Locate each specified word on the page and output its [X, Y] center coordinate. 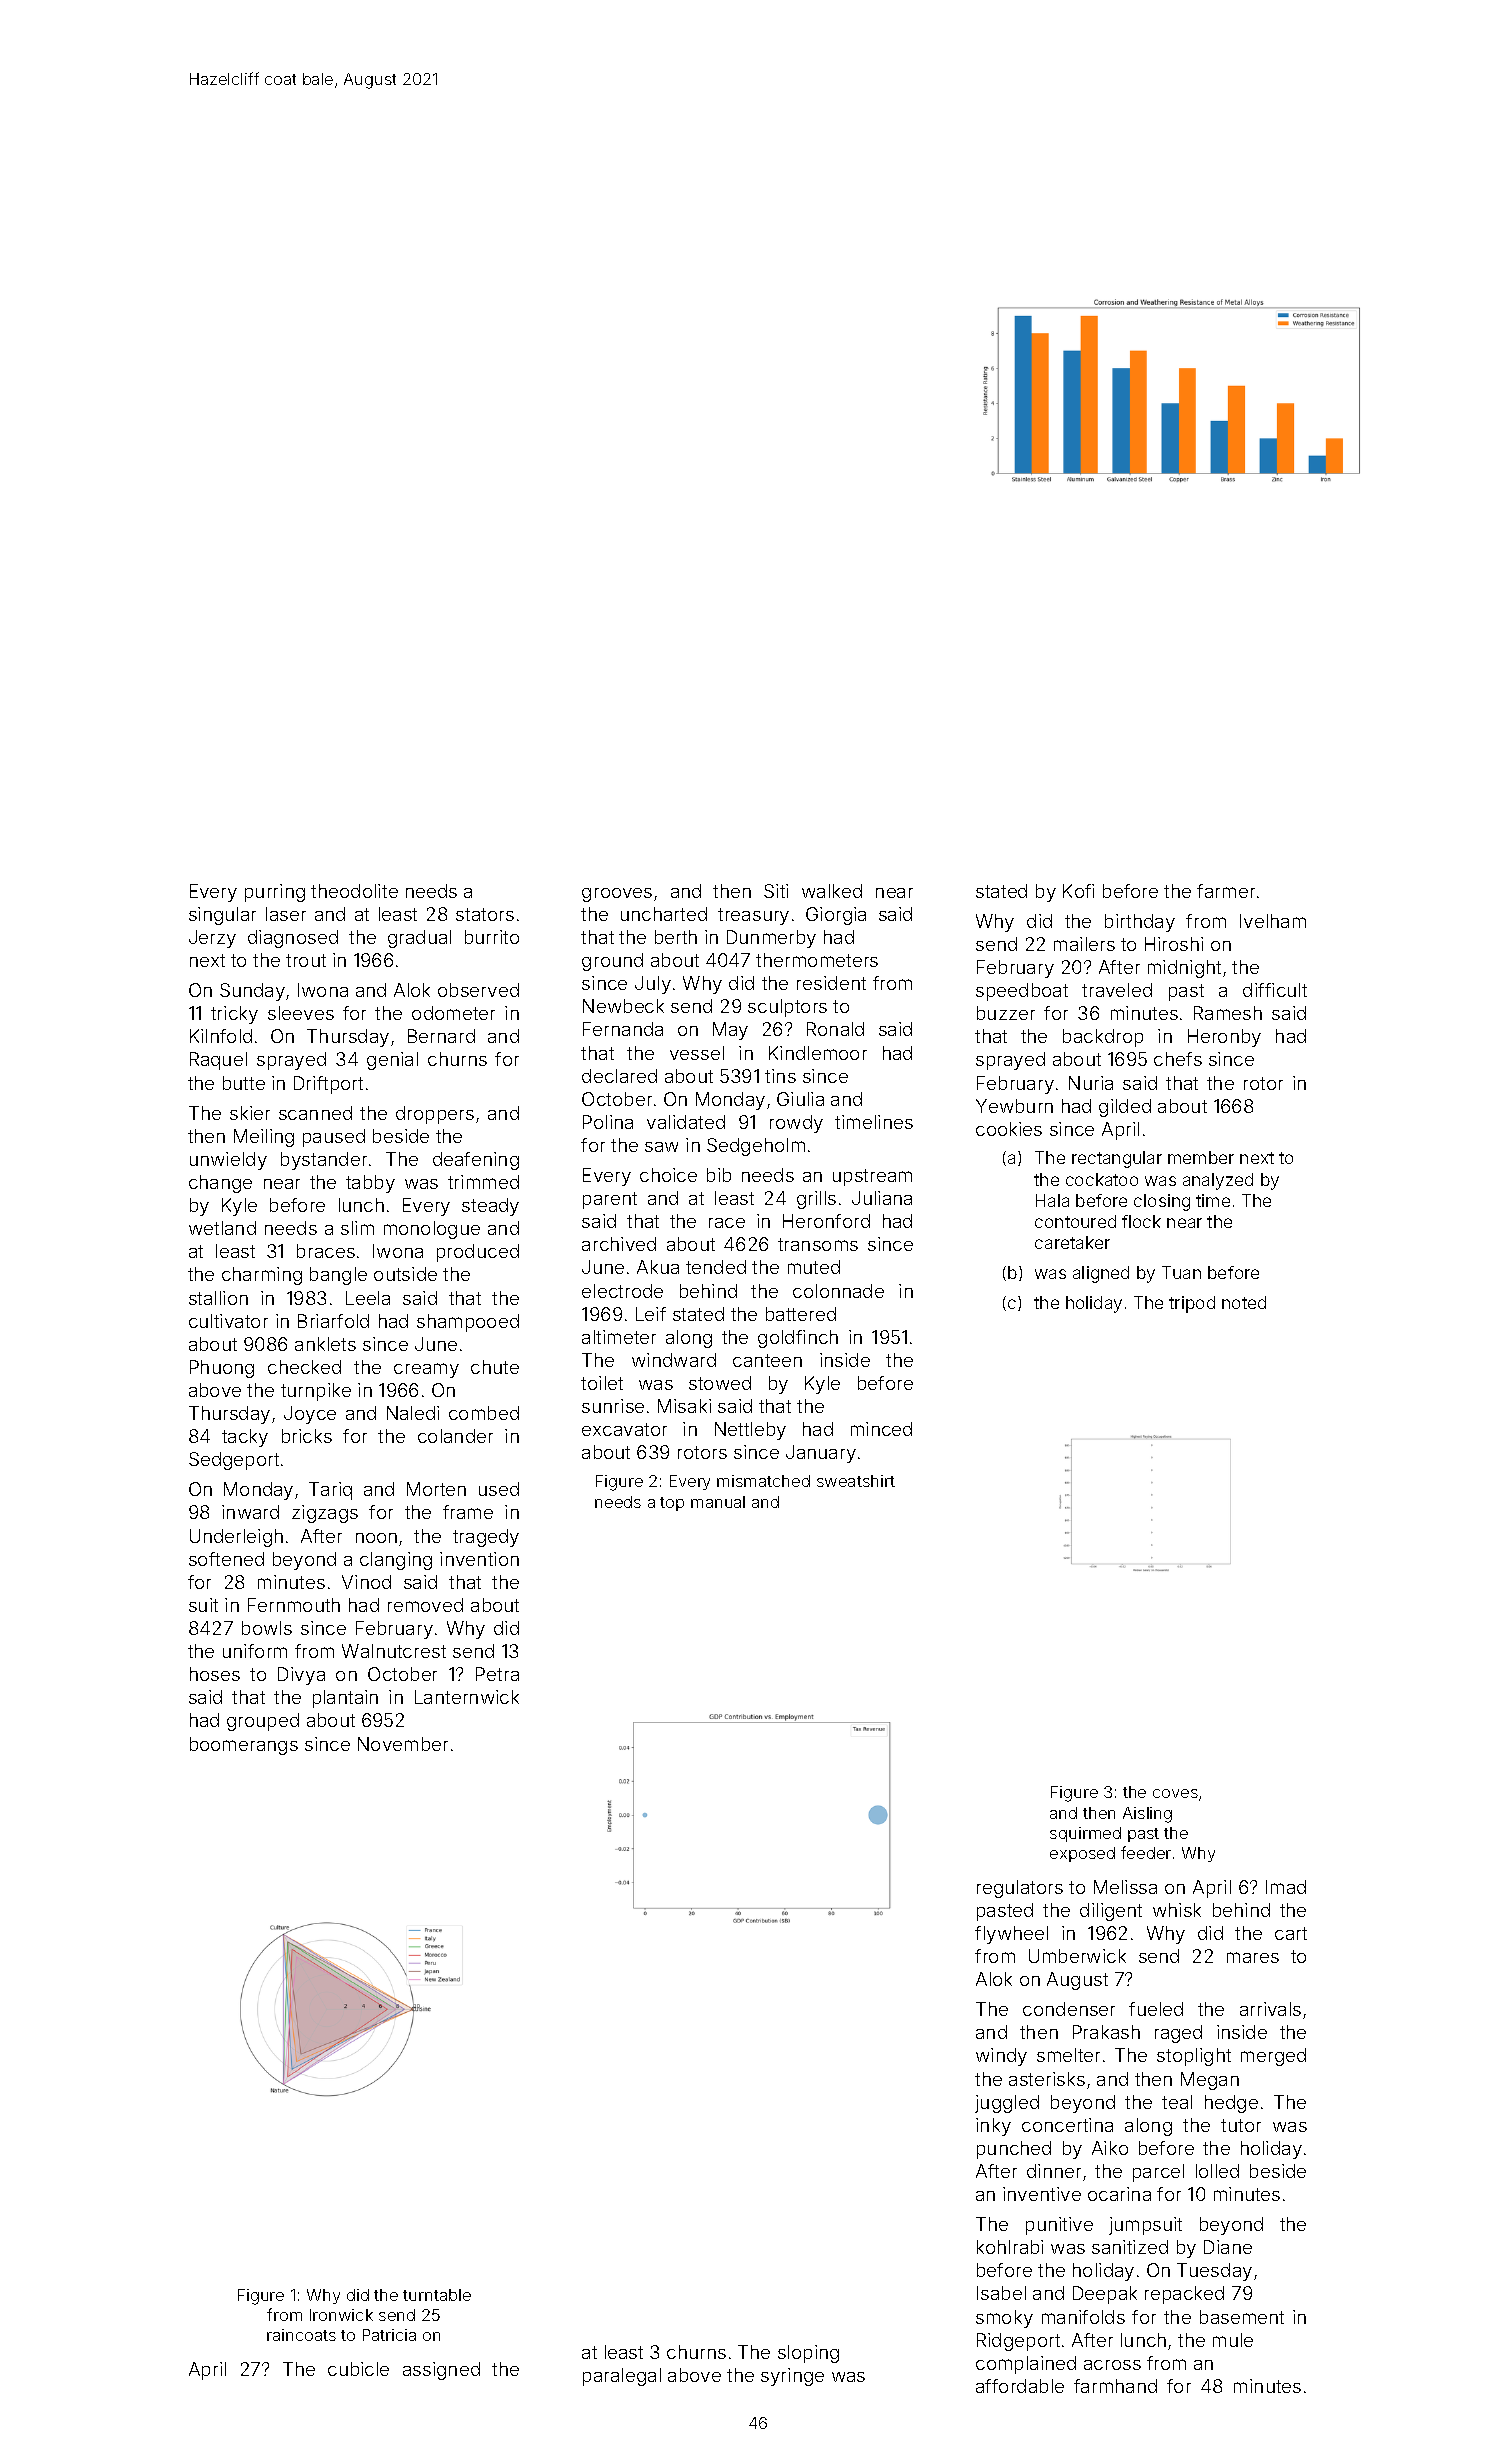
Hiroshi [1174, 944]
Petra [497, 1674]
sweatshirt [856, 1481]
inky [993, 2127]
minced [881, 1429]
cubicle [358, 2369]
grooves [617, 895]
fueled [1156, 2009]
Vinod [366, 1582]
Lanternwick [467, 1697]
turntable [437, 2295]
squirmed [1085, 1834]
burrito [492, 937]
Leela [368, 1298]
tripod [1192, 1304]
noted [1244, 1302]
